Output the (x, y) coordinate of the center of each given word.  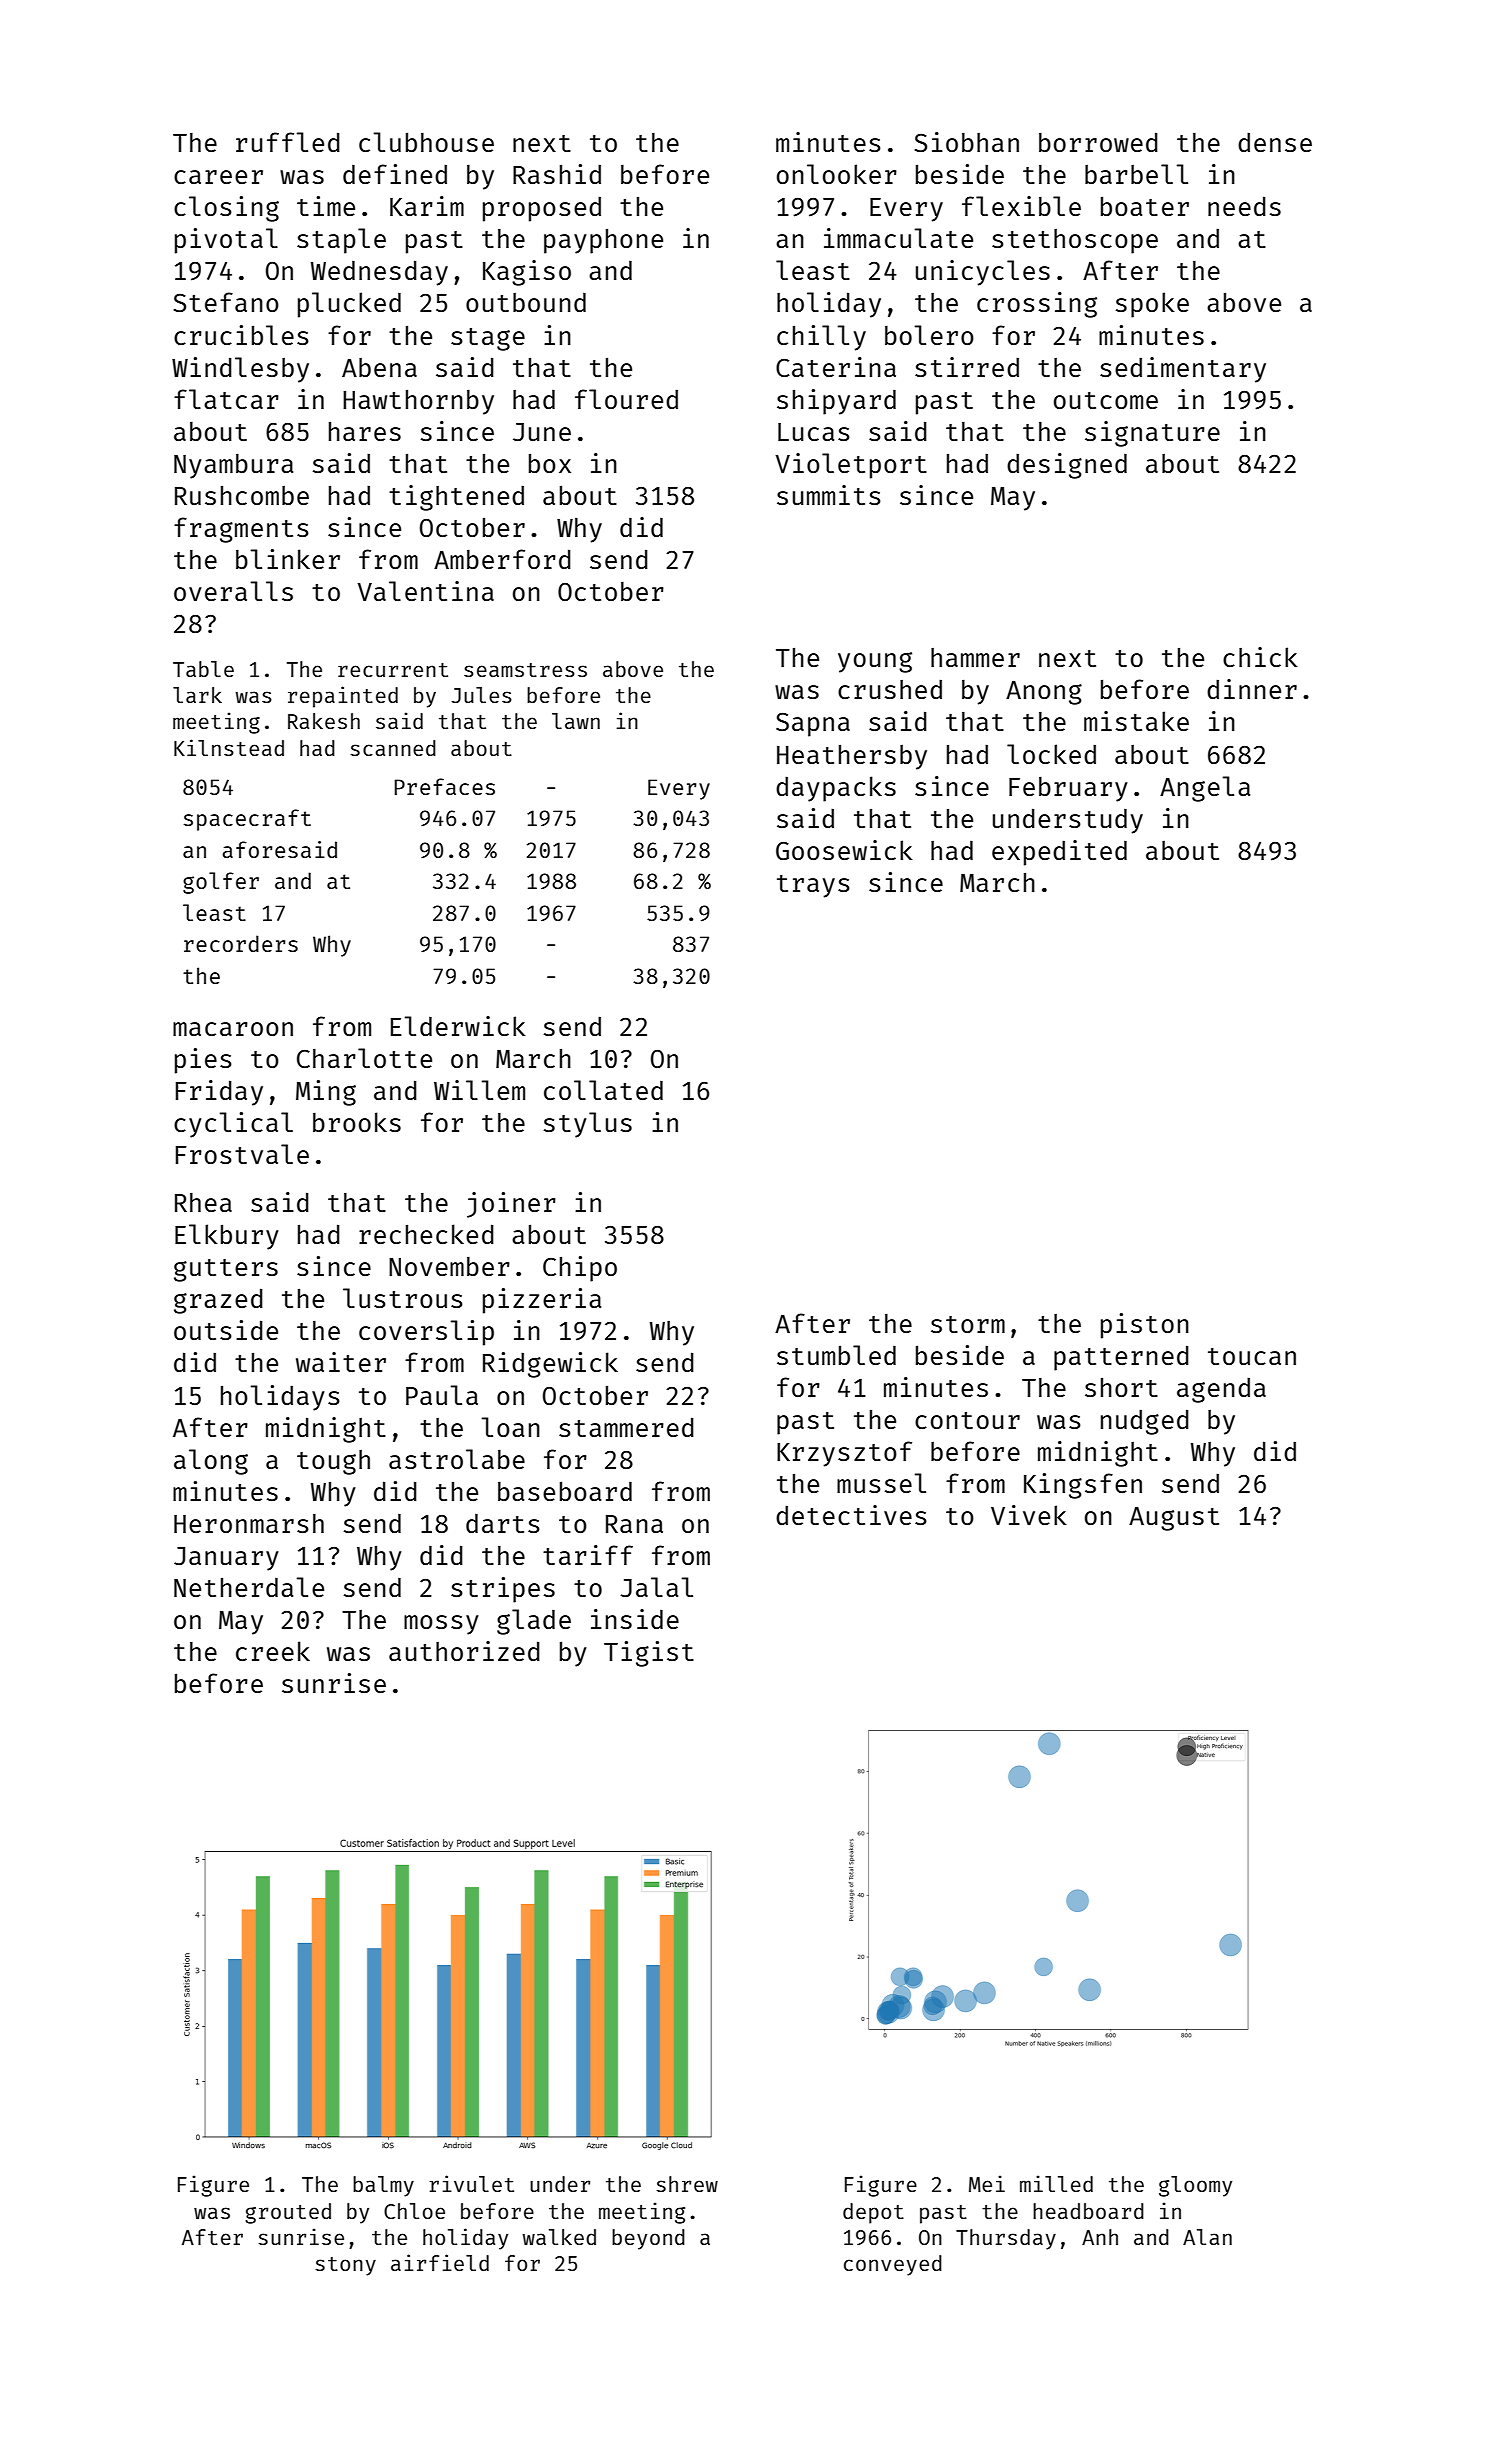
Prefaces (445, 786)
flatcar (226, 399)
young (875, 662)
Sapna (813, 724)
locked (1051, 754)
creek (273, 1651)
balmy (383, 2186)
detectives (851, 1515)
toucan (1252, 1356)
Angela (1205, 789)
